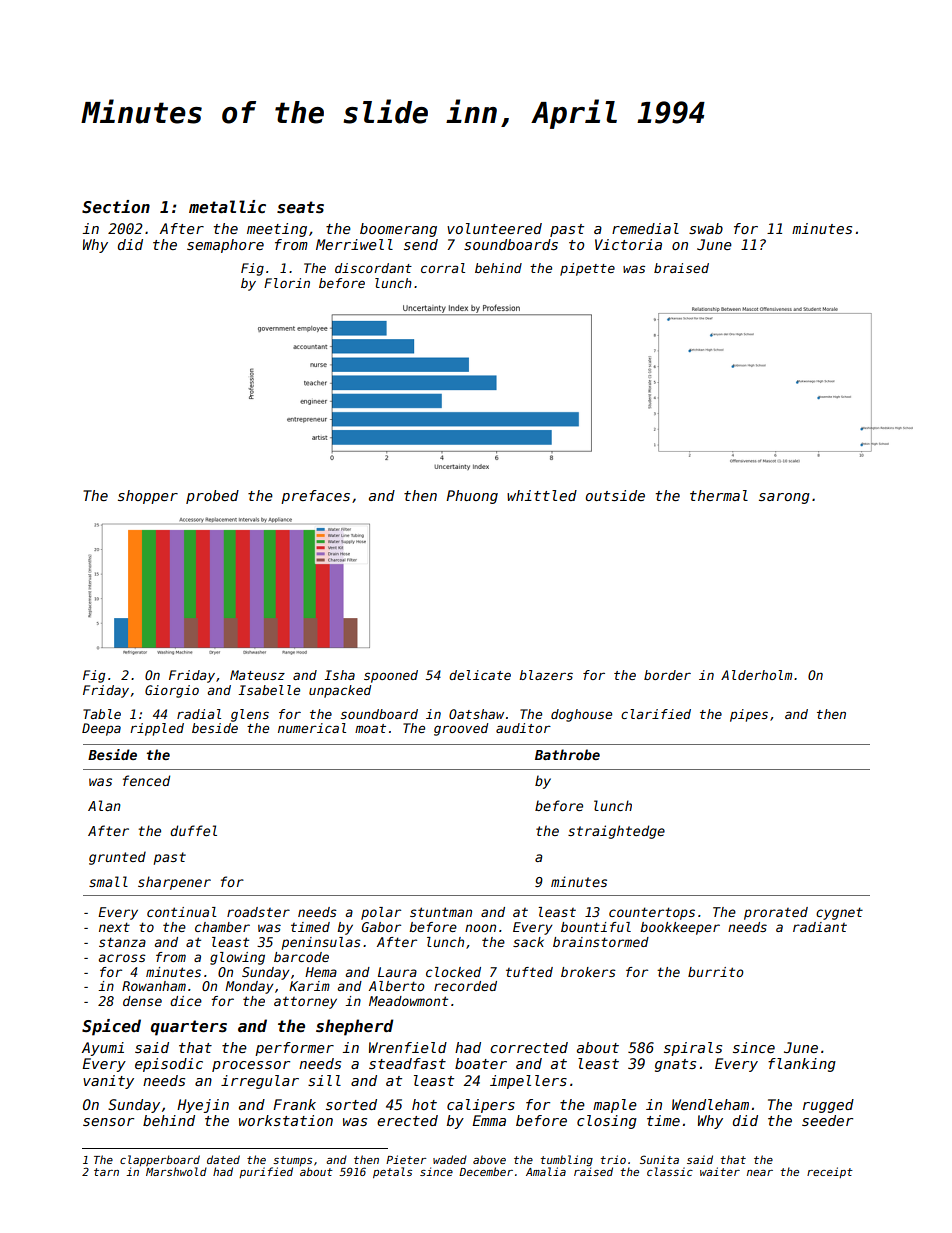  I want to click on blazers, so click(546, 675).
